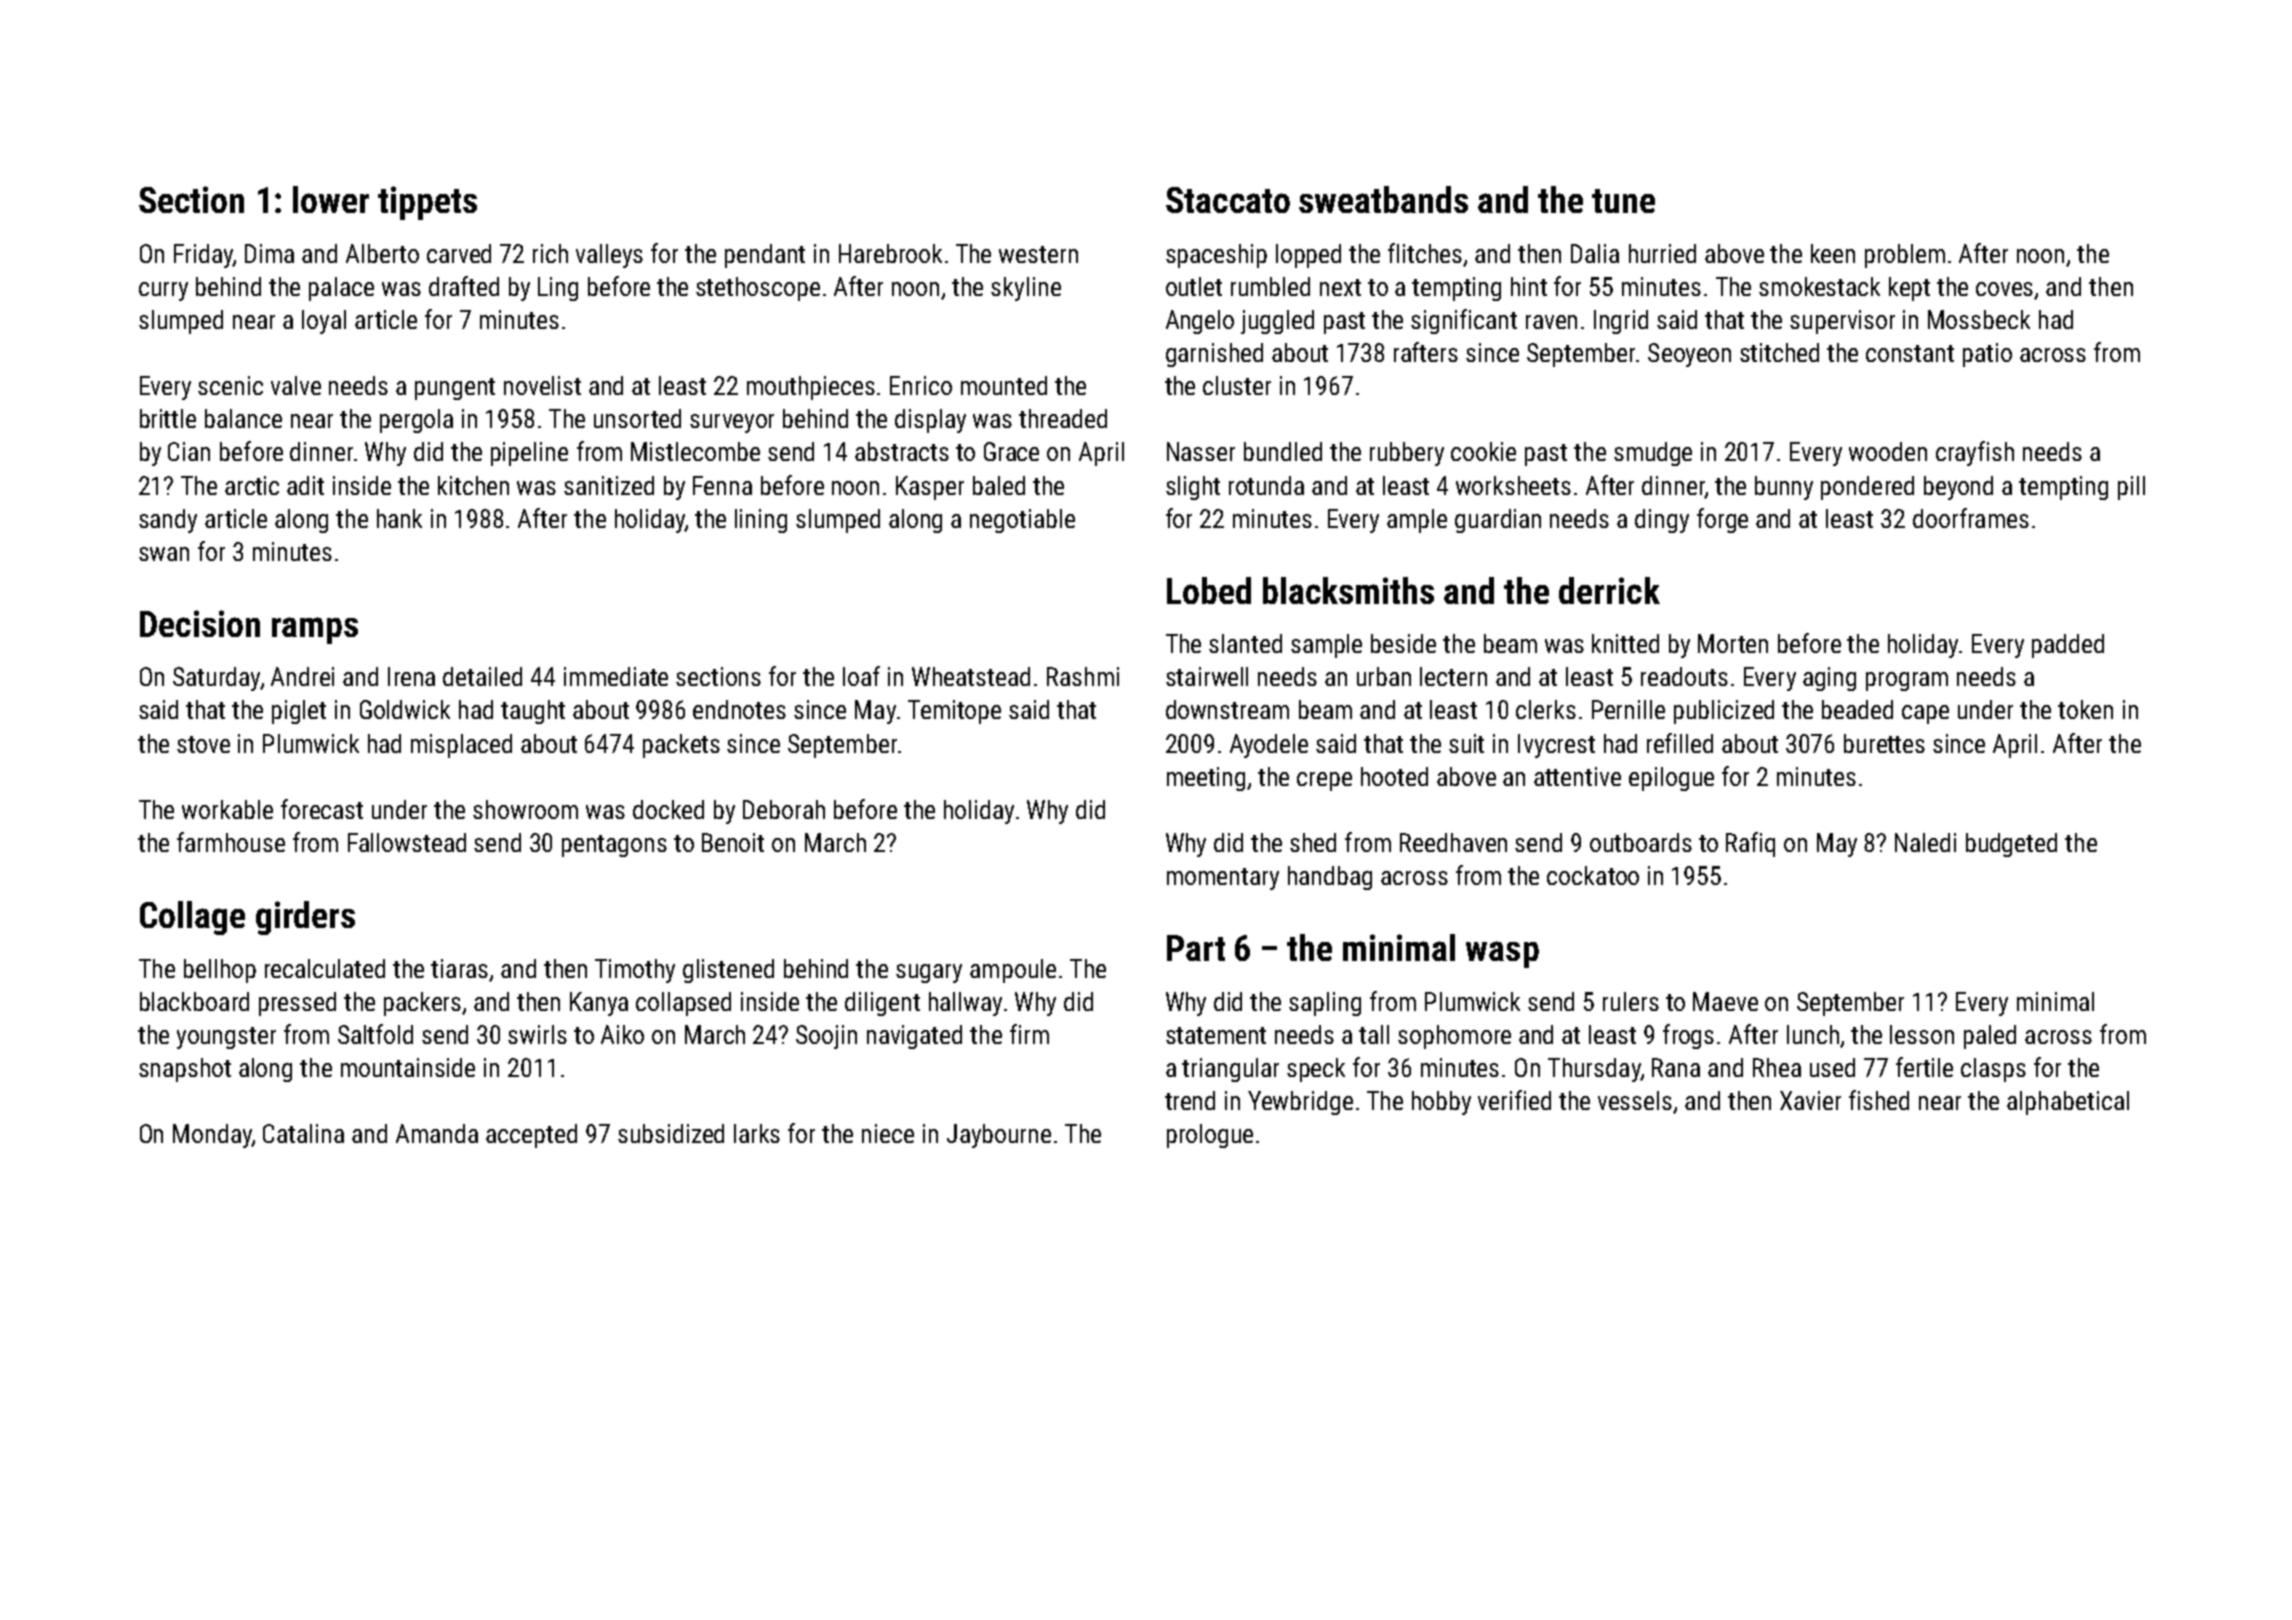 This screenshot has width=2292, height=1620. What do you see at coordinates (1228, 200) in the screenshot?
I see `Staccato` at bounding box center [1228, 200].
